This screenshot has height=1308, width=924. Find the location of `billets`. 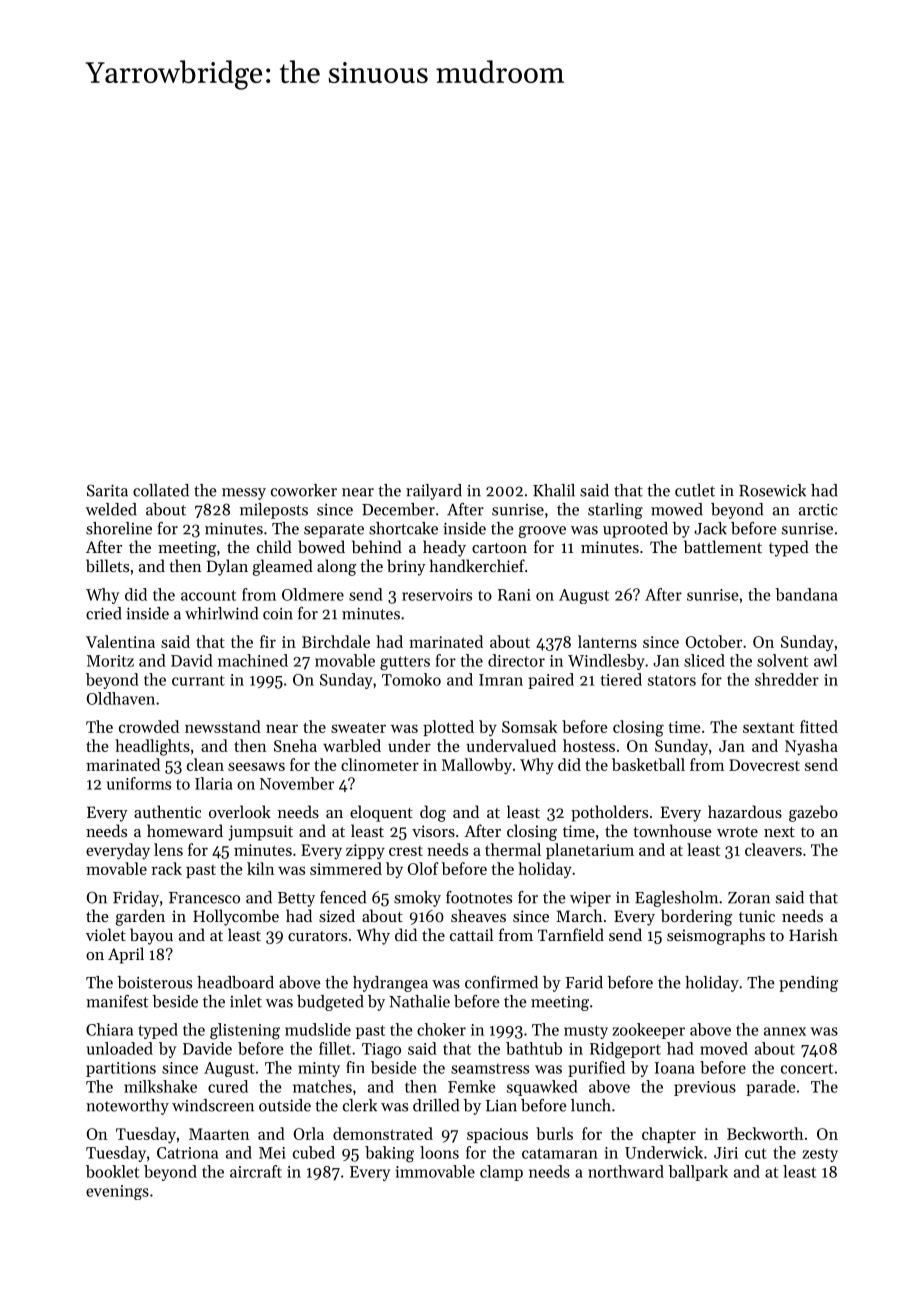

billets is located at coordinates (107, 565).
